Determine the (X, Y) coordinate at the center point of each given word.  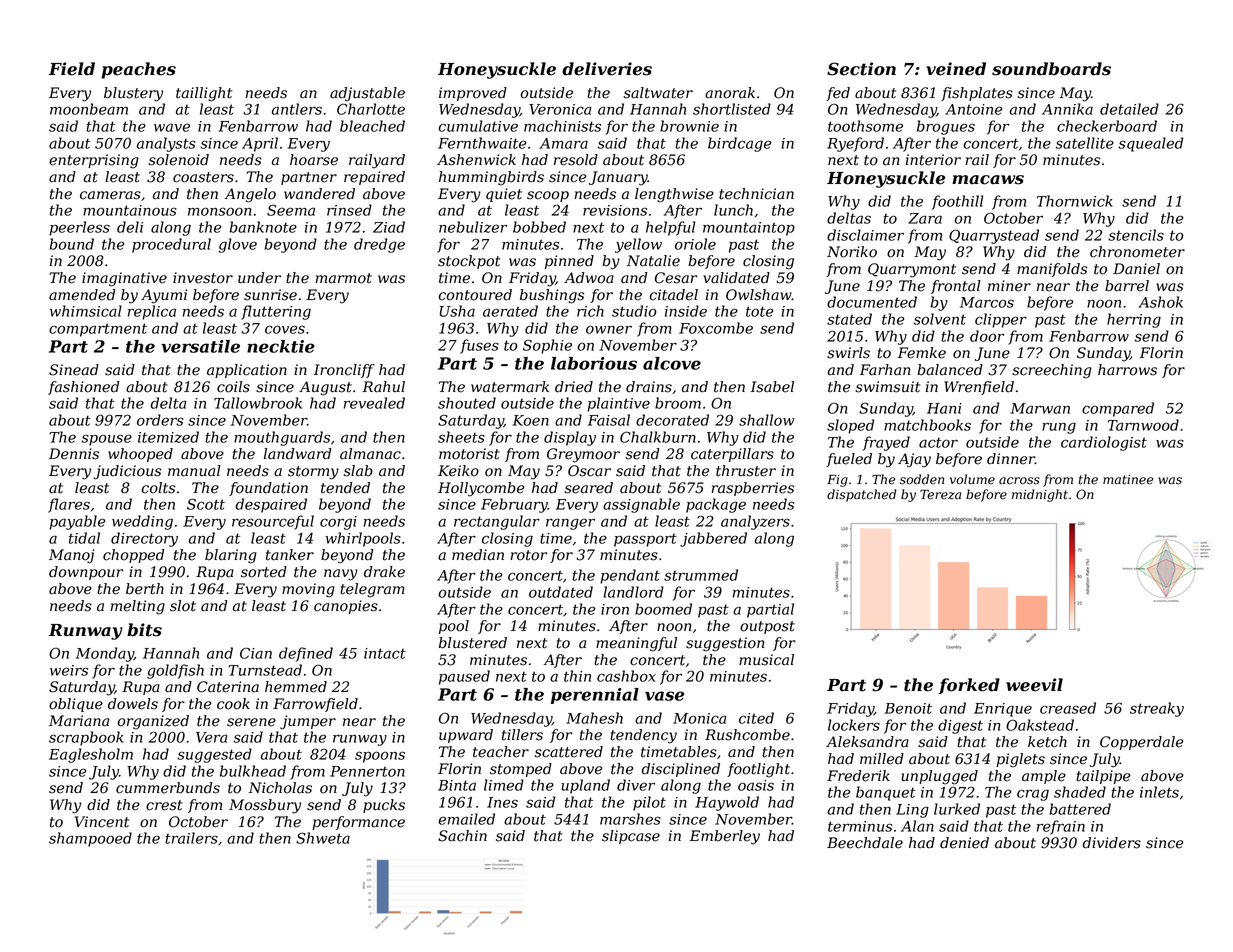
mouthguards (282, 438)
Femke (922, 353)
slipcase (631, 837)
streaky (1157, 709)
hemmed (296, 687)
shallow (767, 420)
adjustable (367, 94)
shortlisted (732, 109)
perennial (595, 696)
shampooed (90, 839)
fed (838, 94)
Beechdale (865, 843)
